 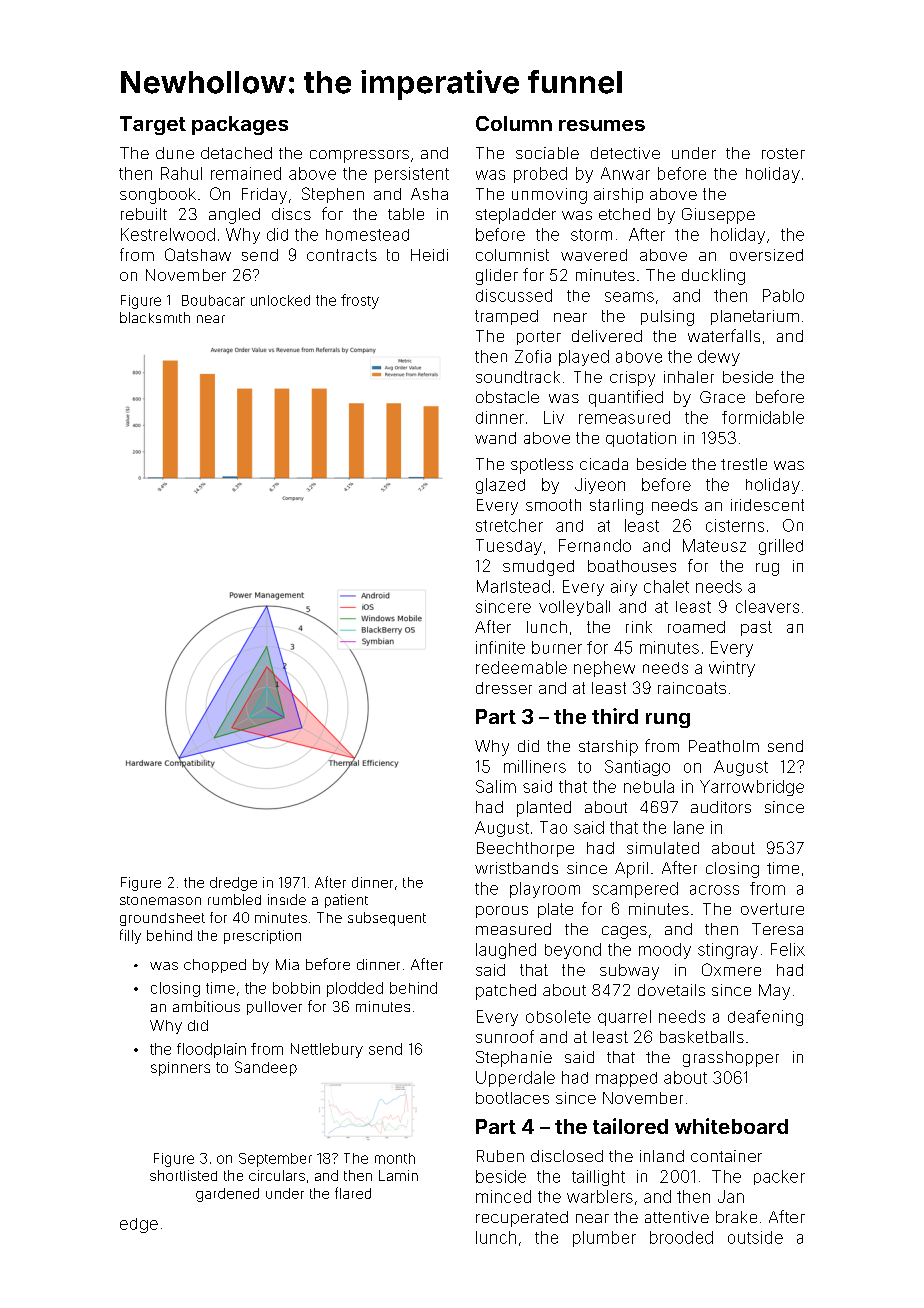 I want to click on gardened, so click(x=227, y=1195).
